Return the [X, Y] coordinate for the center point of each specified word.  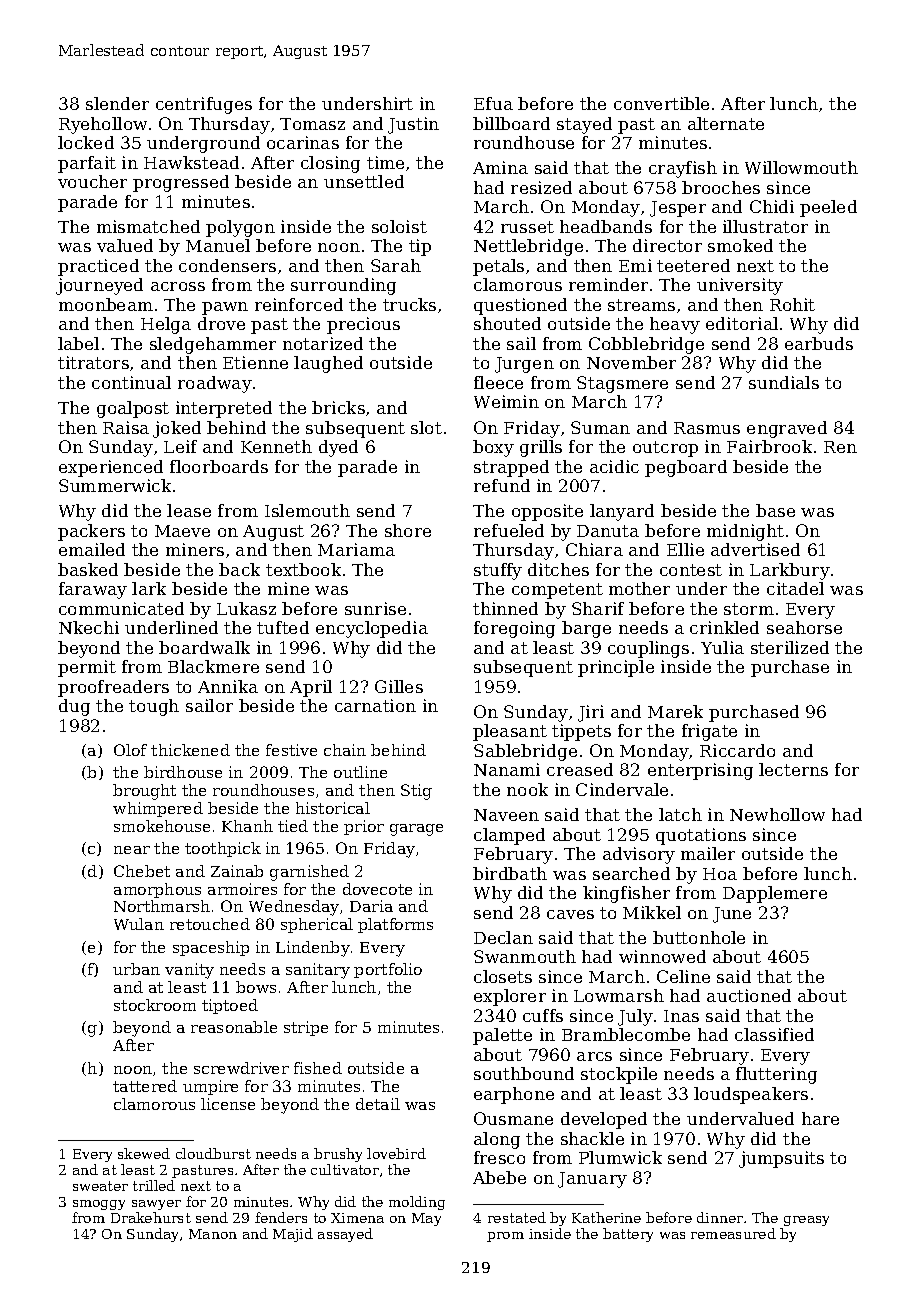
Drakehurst [151, 1217]
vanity [189, 971]
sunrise [375, 608]
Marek [675, 711]
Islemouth [307, 510]
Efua [493, 103]
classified [774, 1034]
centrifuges [204, 105]
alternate [726, 123]
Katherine [606, 1217]
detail [378, 1104]
